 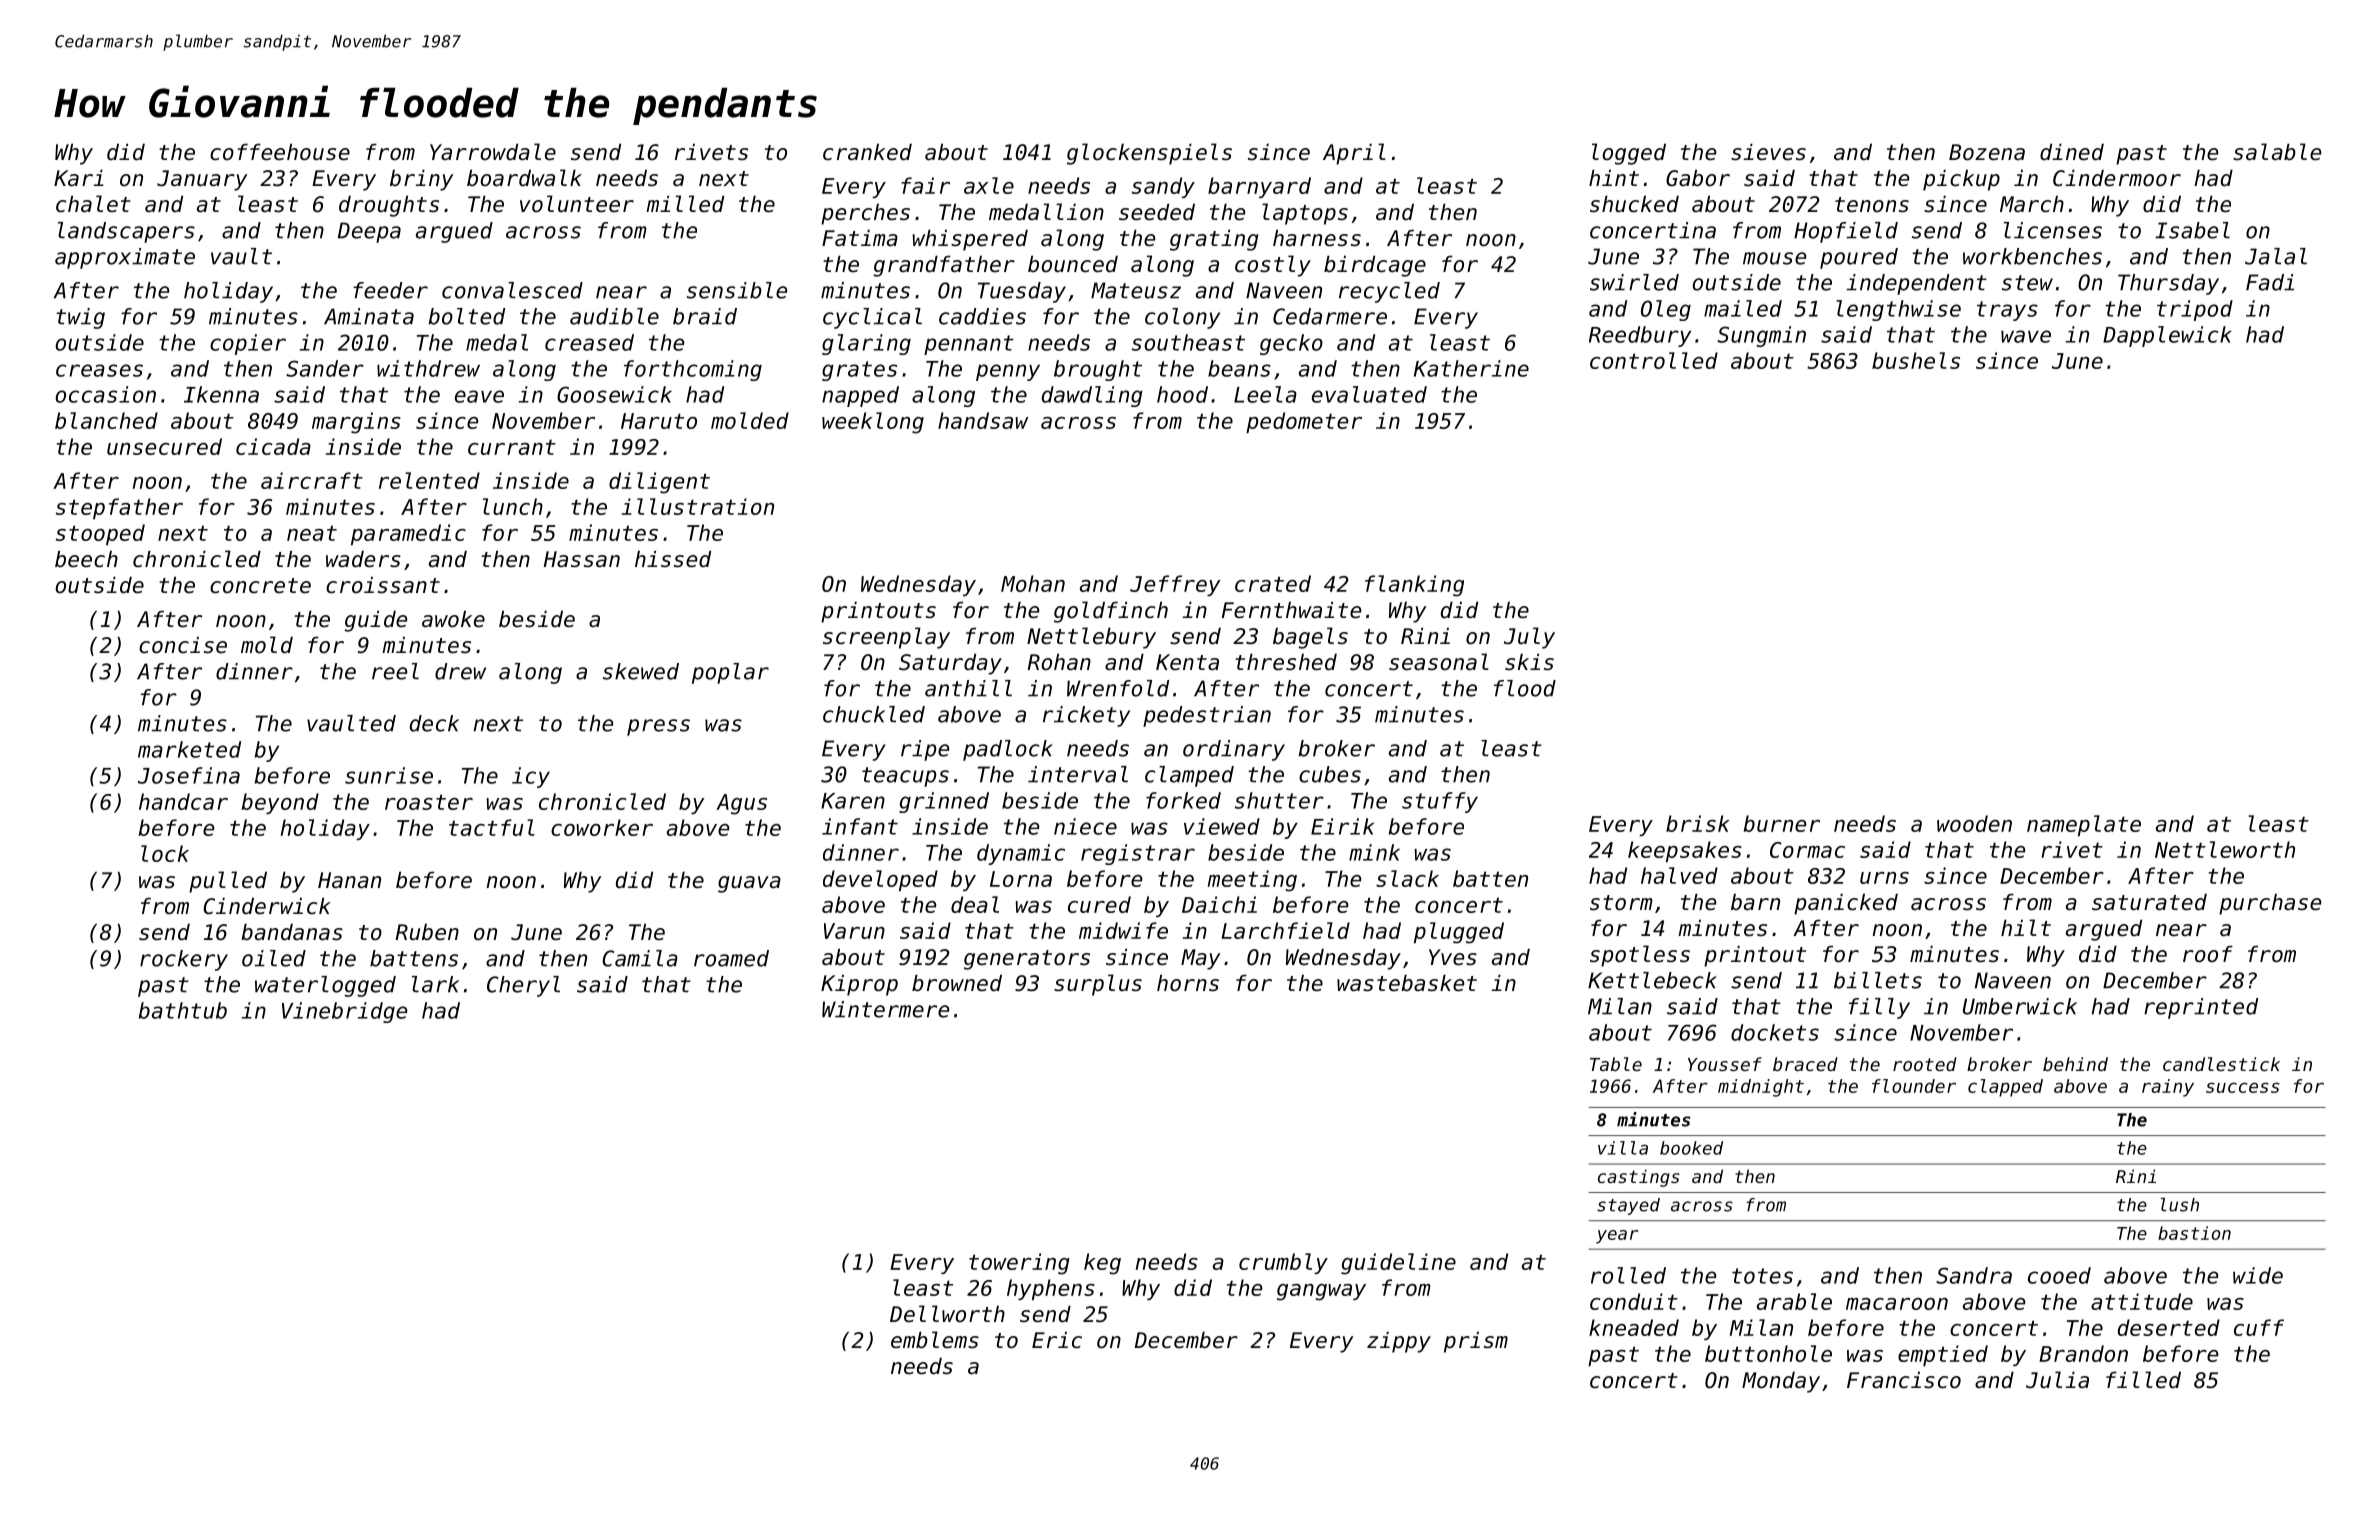 I want to click on filled, so click(x=2143, y=1380).
